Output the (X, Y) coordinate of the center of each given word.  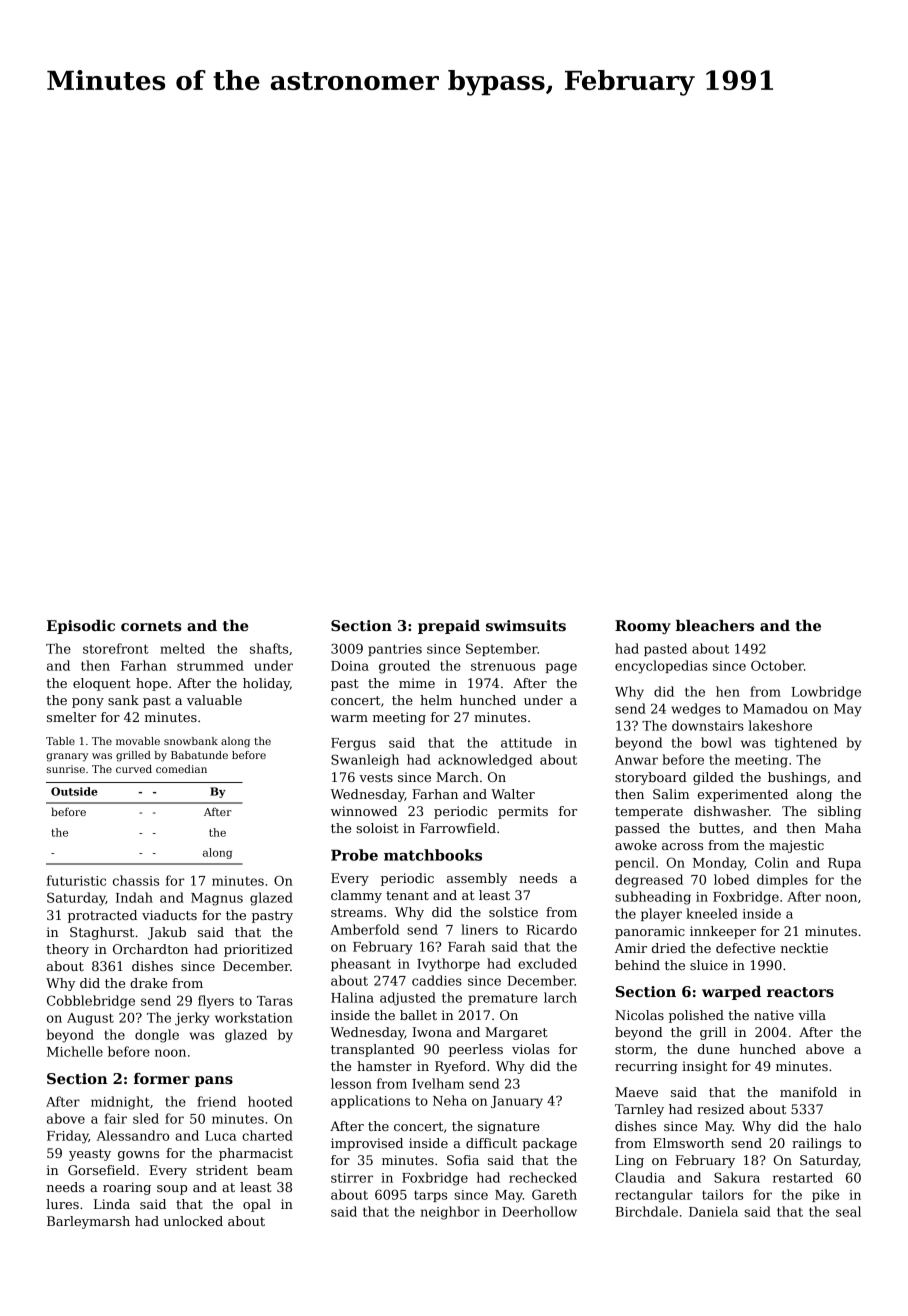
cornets (151, 626)
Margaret (516, 1033)
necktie (804, 948)
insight (704, 1067)
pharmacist (256, 1154)
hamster (384, 1066)
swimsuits (526, 625)
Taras (275, 1001)
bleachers (715, 625)
